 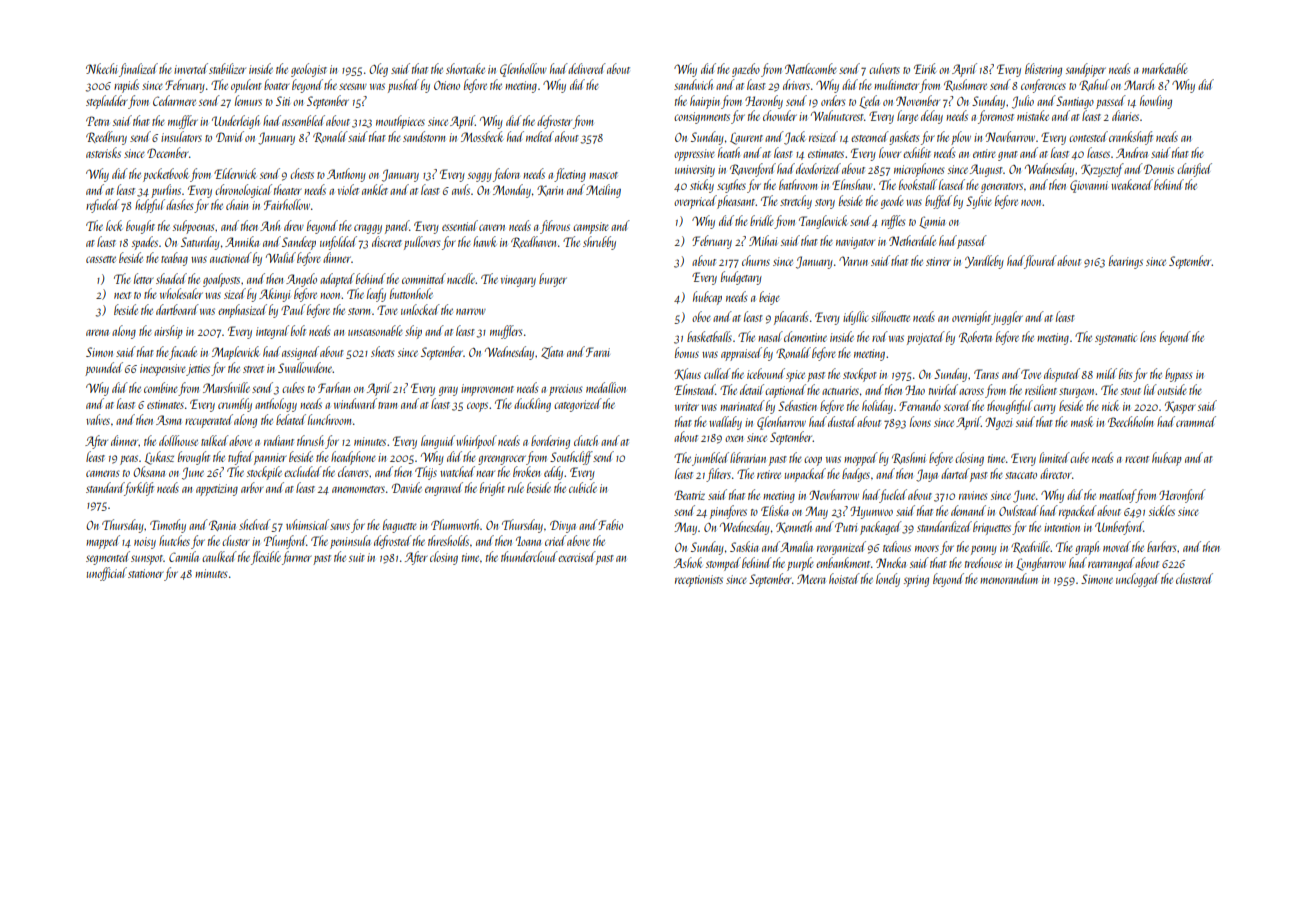 What do you see at coordinates (769, 474) in the screenshot?
I see `retiree` at bounding box center [769, 474].
